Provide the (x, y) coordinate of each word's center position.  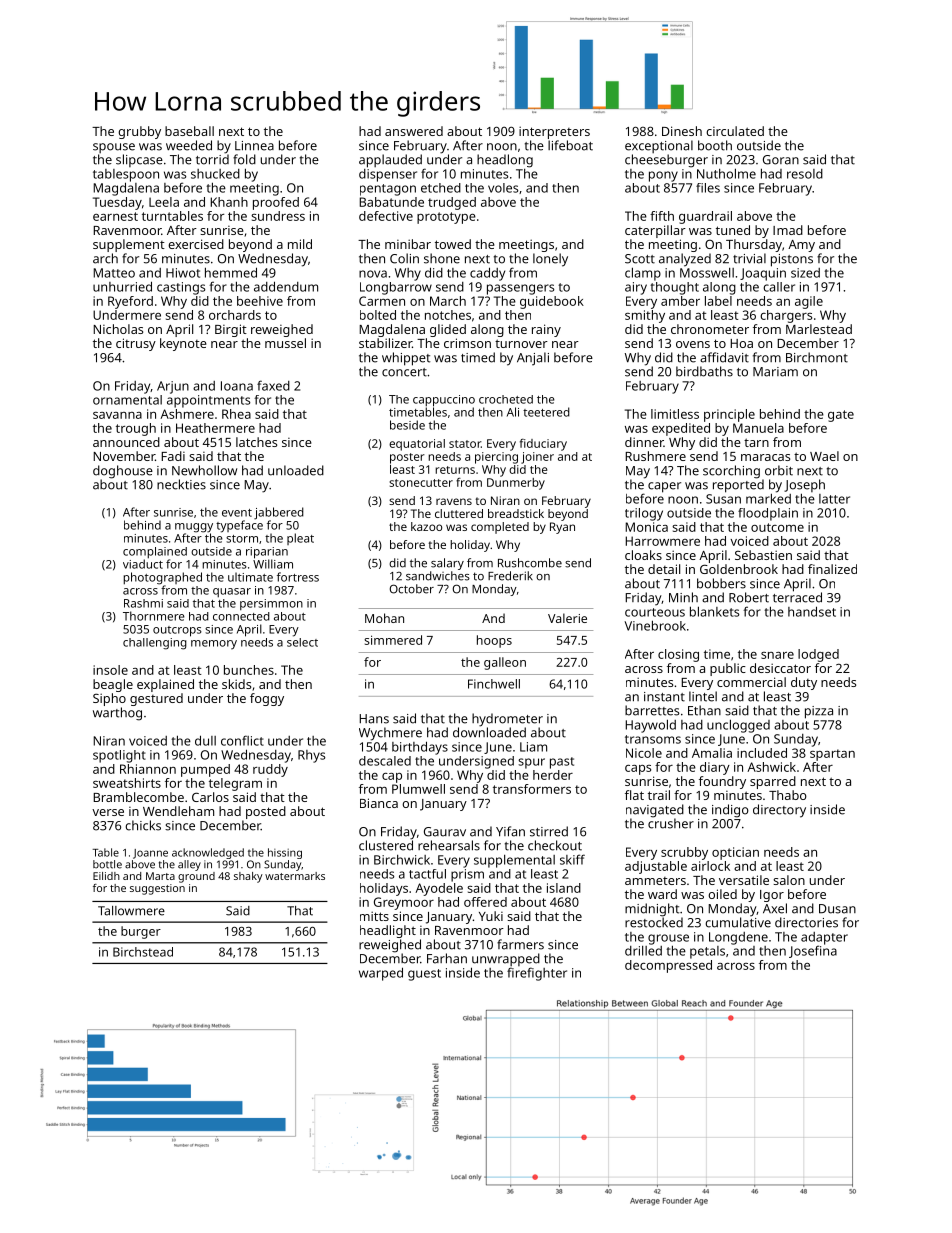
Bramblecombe (138, 797)
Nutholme (726, 173)
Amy (801, 246)
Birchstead (143, 952)
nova (373, 274)
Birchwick (402, 860)
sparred (773, 782)
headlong (505, 161)
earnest (115, 216)
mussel (285, 343)
